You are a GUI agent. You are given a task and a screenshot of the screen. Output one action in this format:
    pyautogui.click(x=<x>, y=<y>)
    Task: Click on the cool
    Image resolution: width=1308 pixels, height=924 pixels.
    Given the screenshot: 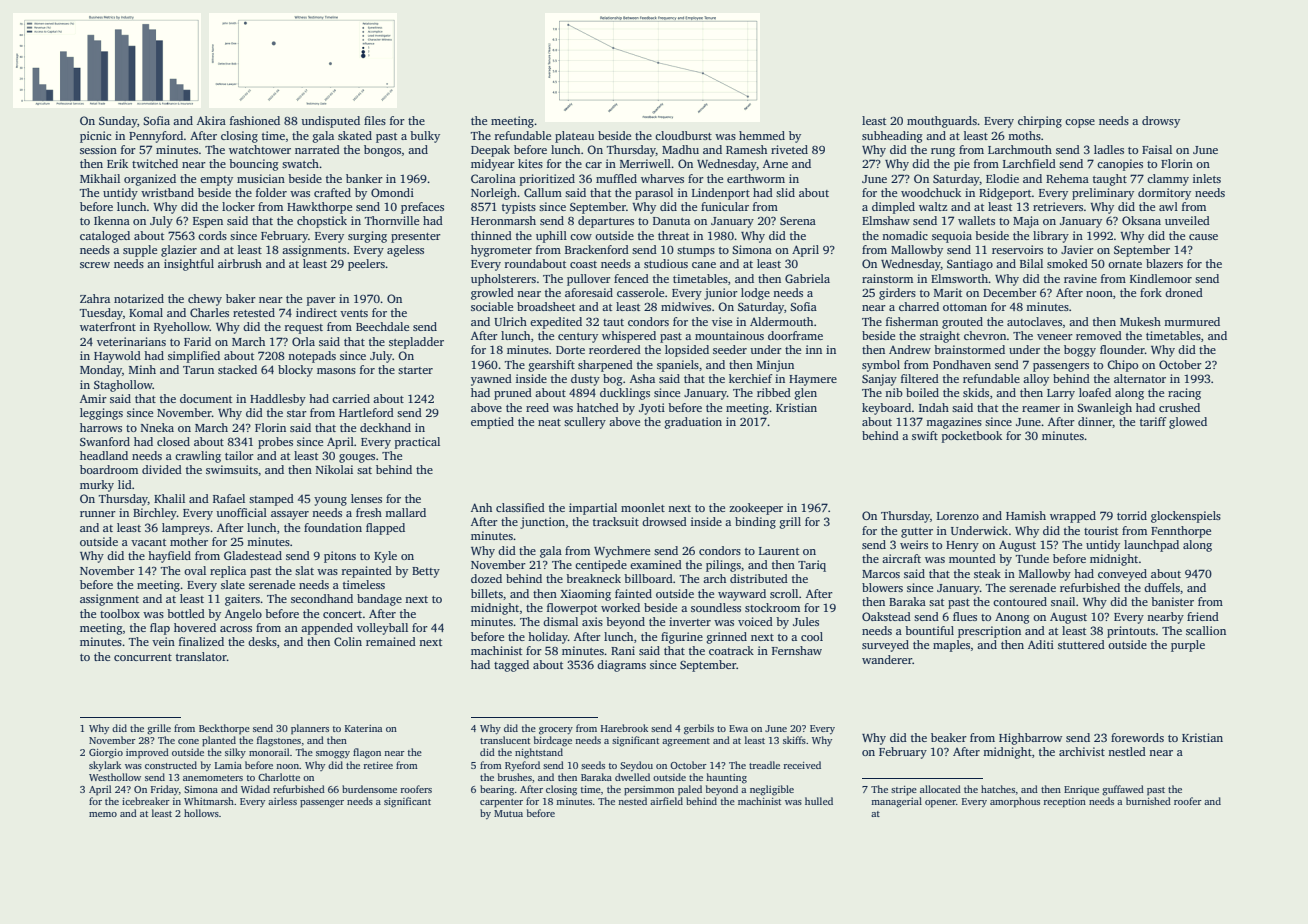 What is the action you would take?
    pyautogui.click(x=812, y=636)
